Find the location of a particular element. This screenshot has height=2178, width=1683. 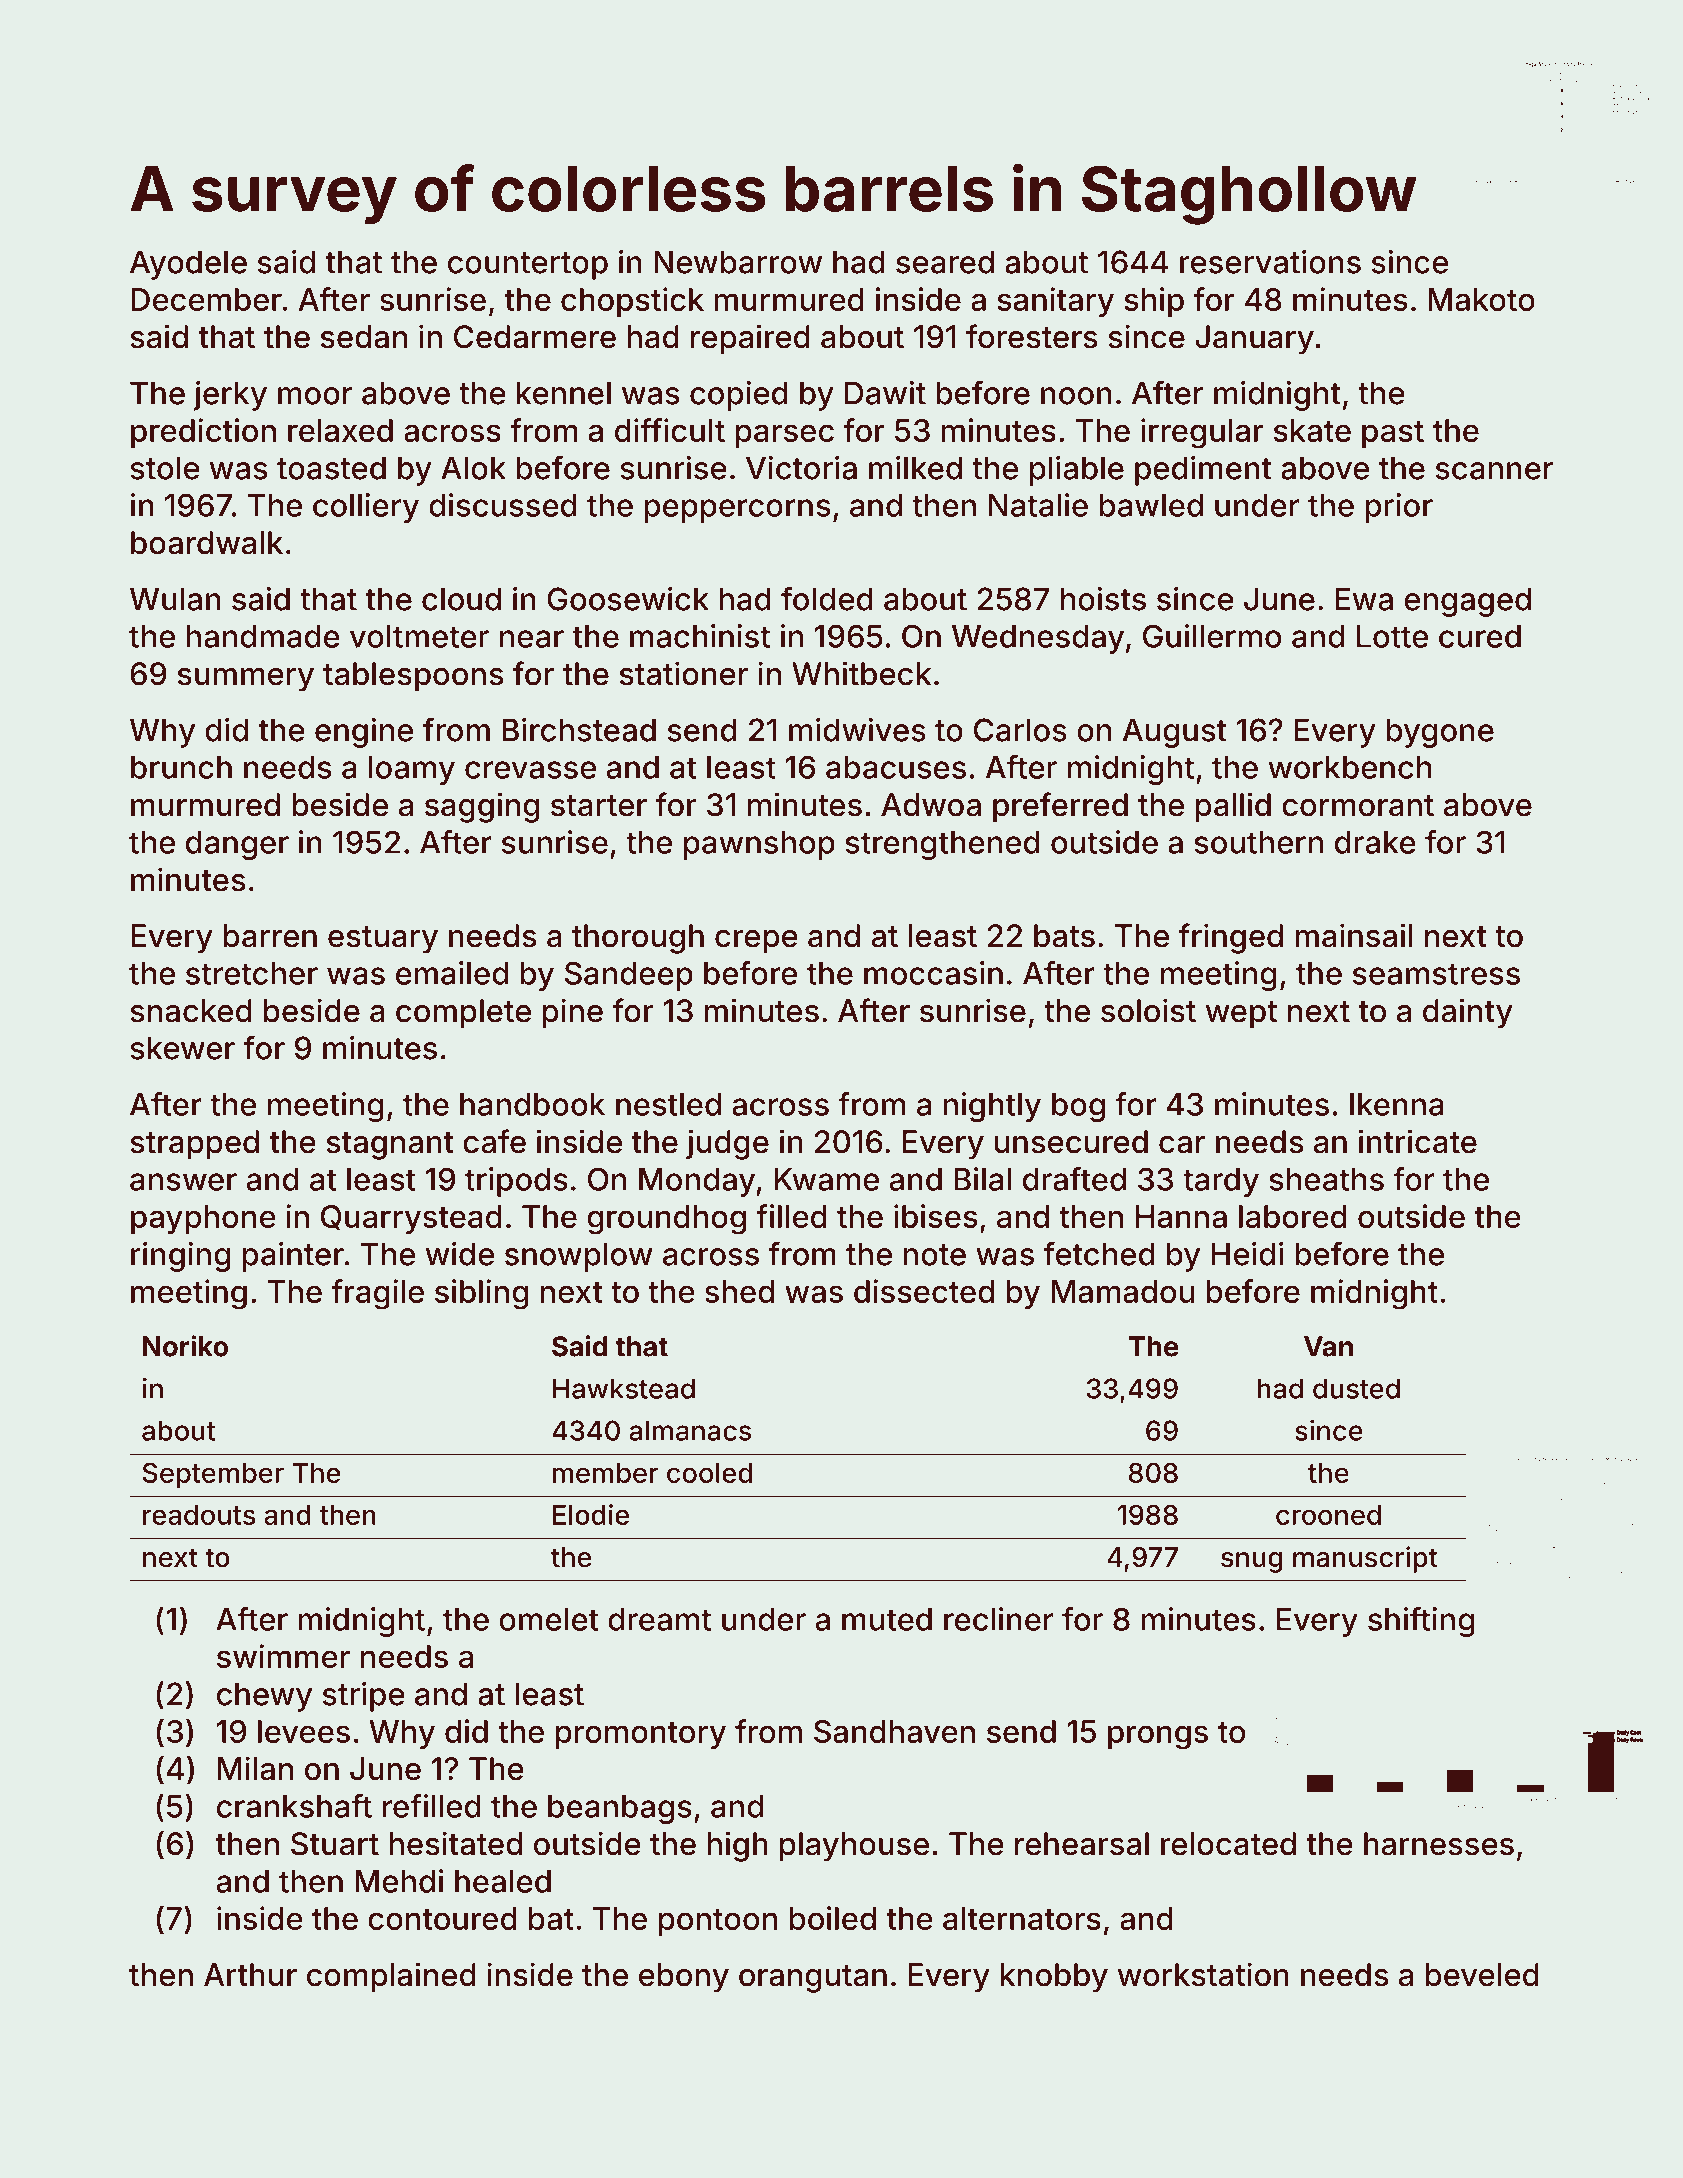

Mamadou is located at coordinates (1122, 1291).
